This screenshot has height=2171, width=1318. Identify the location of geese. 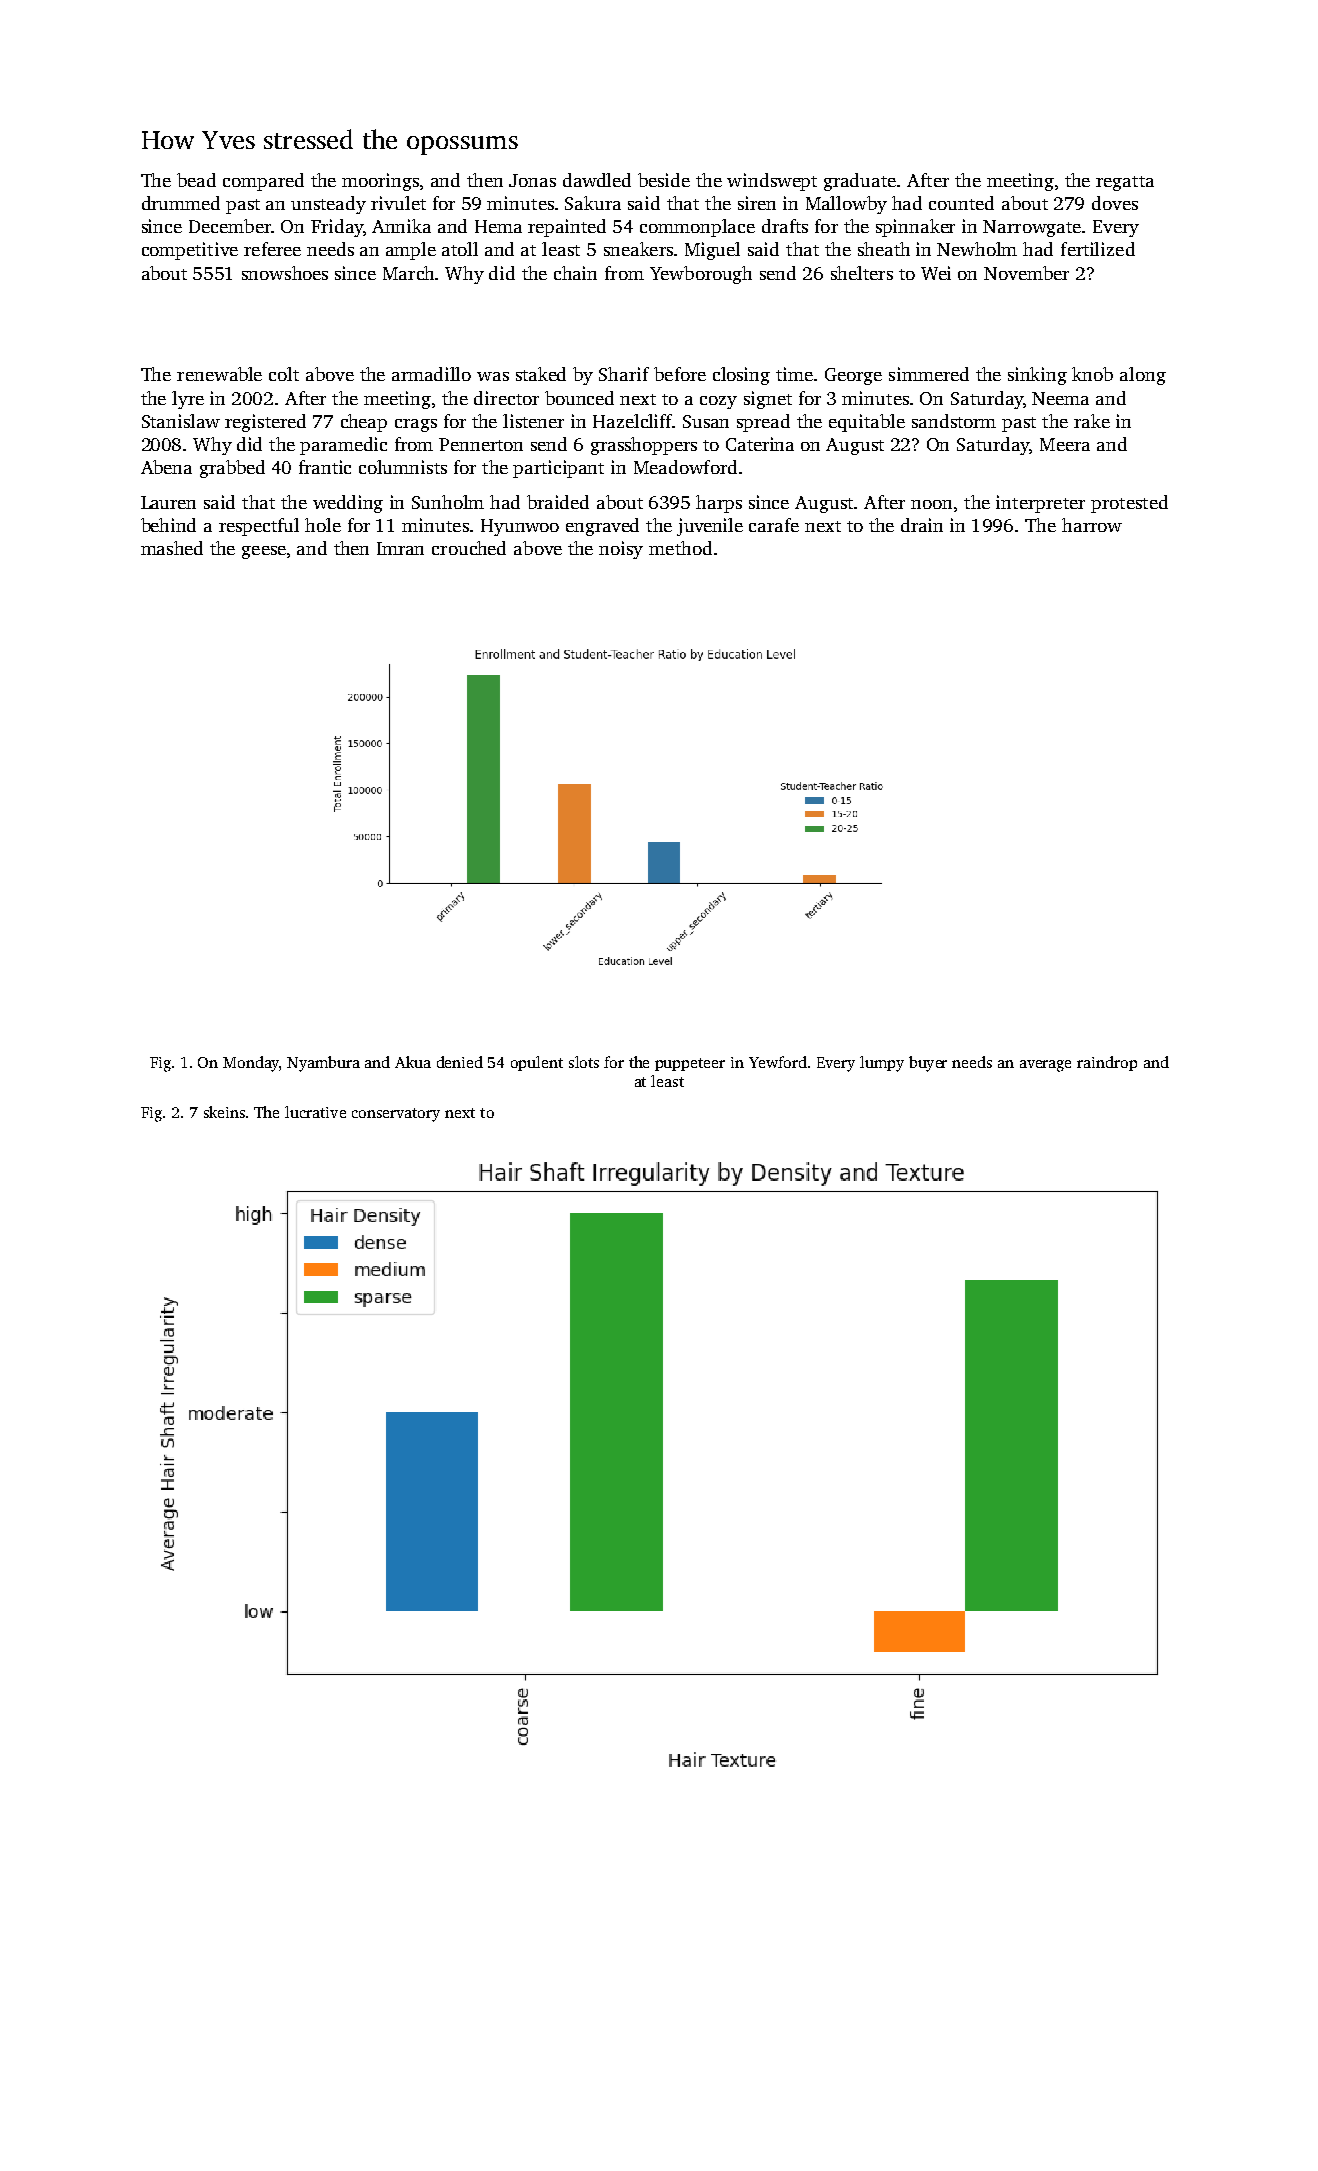
(264, 552).
